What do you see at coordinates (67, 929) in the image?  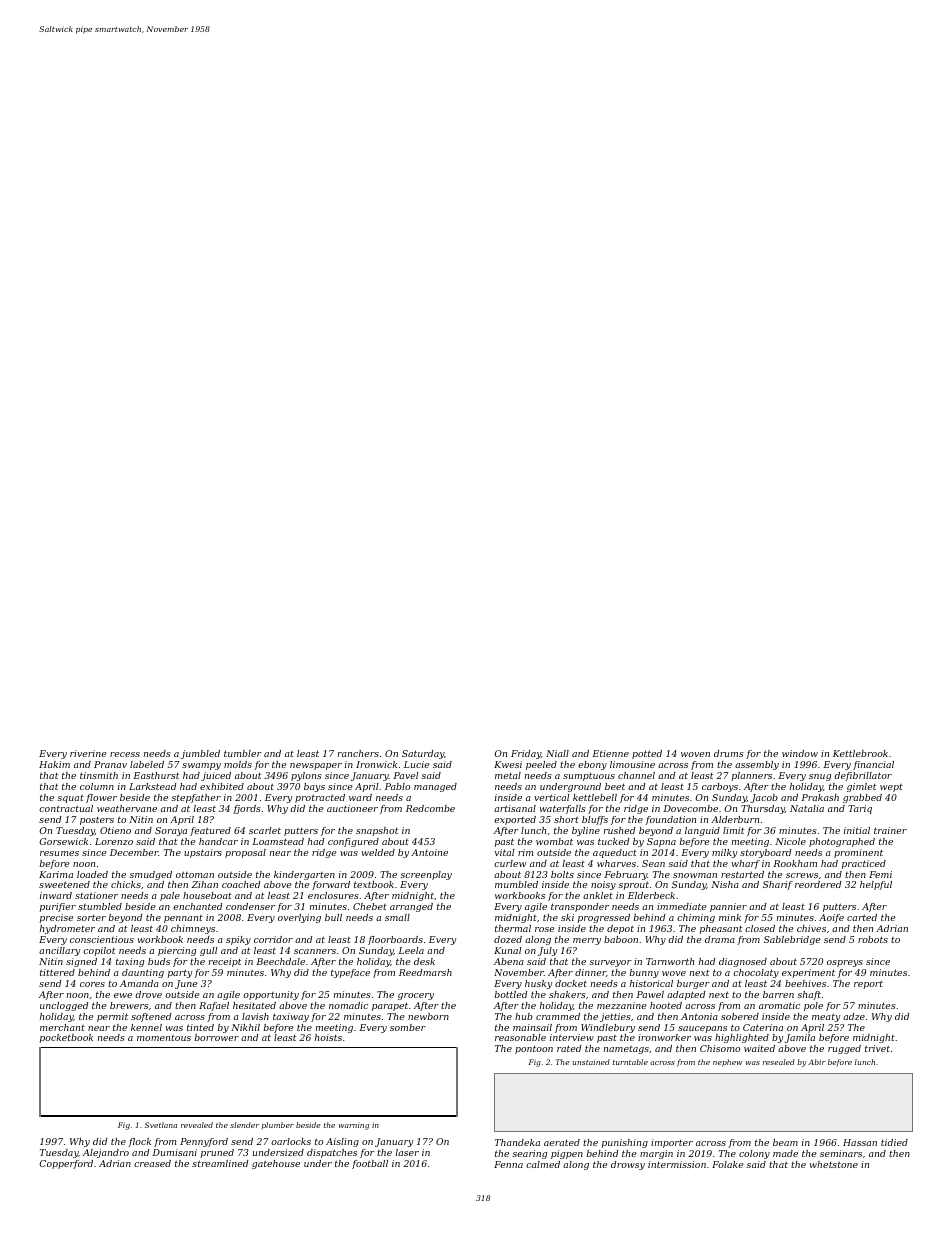 I see `hydrometer` at bounding box center [67, 929].
